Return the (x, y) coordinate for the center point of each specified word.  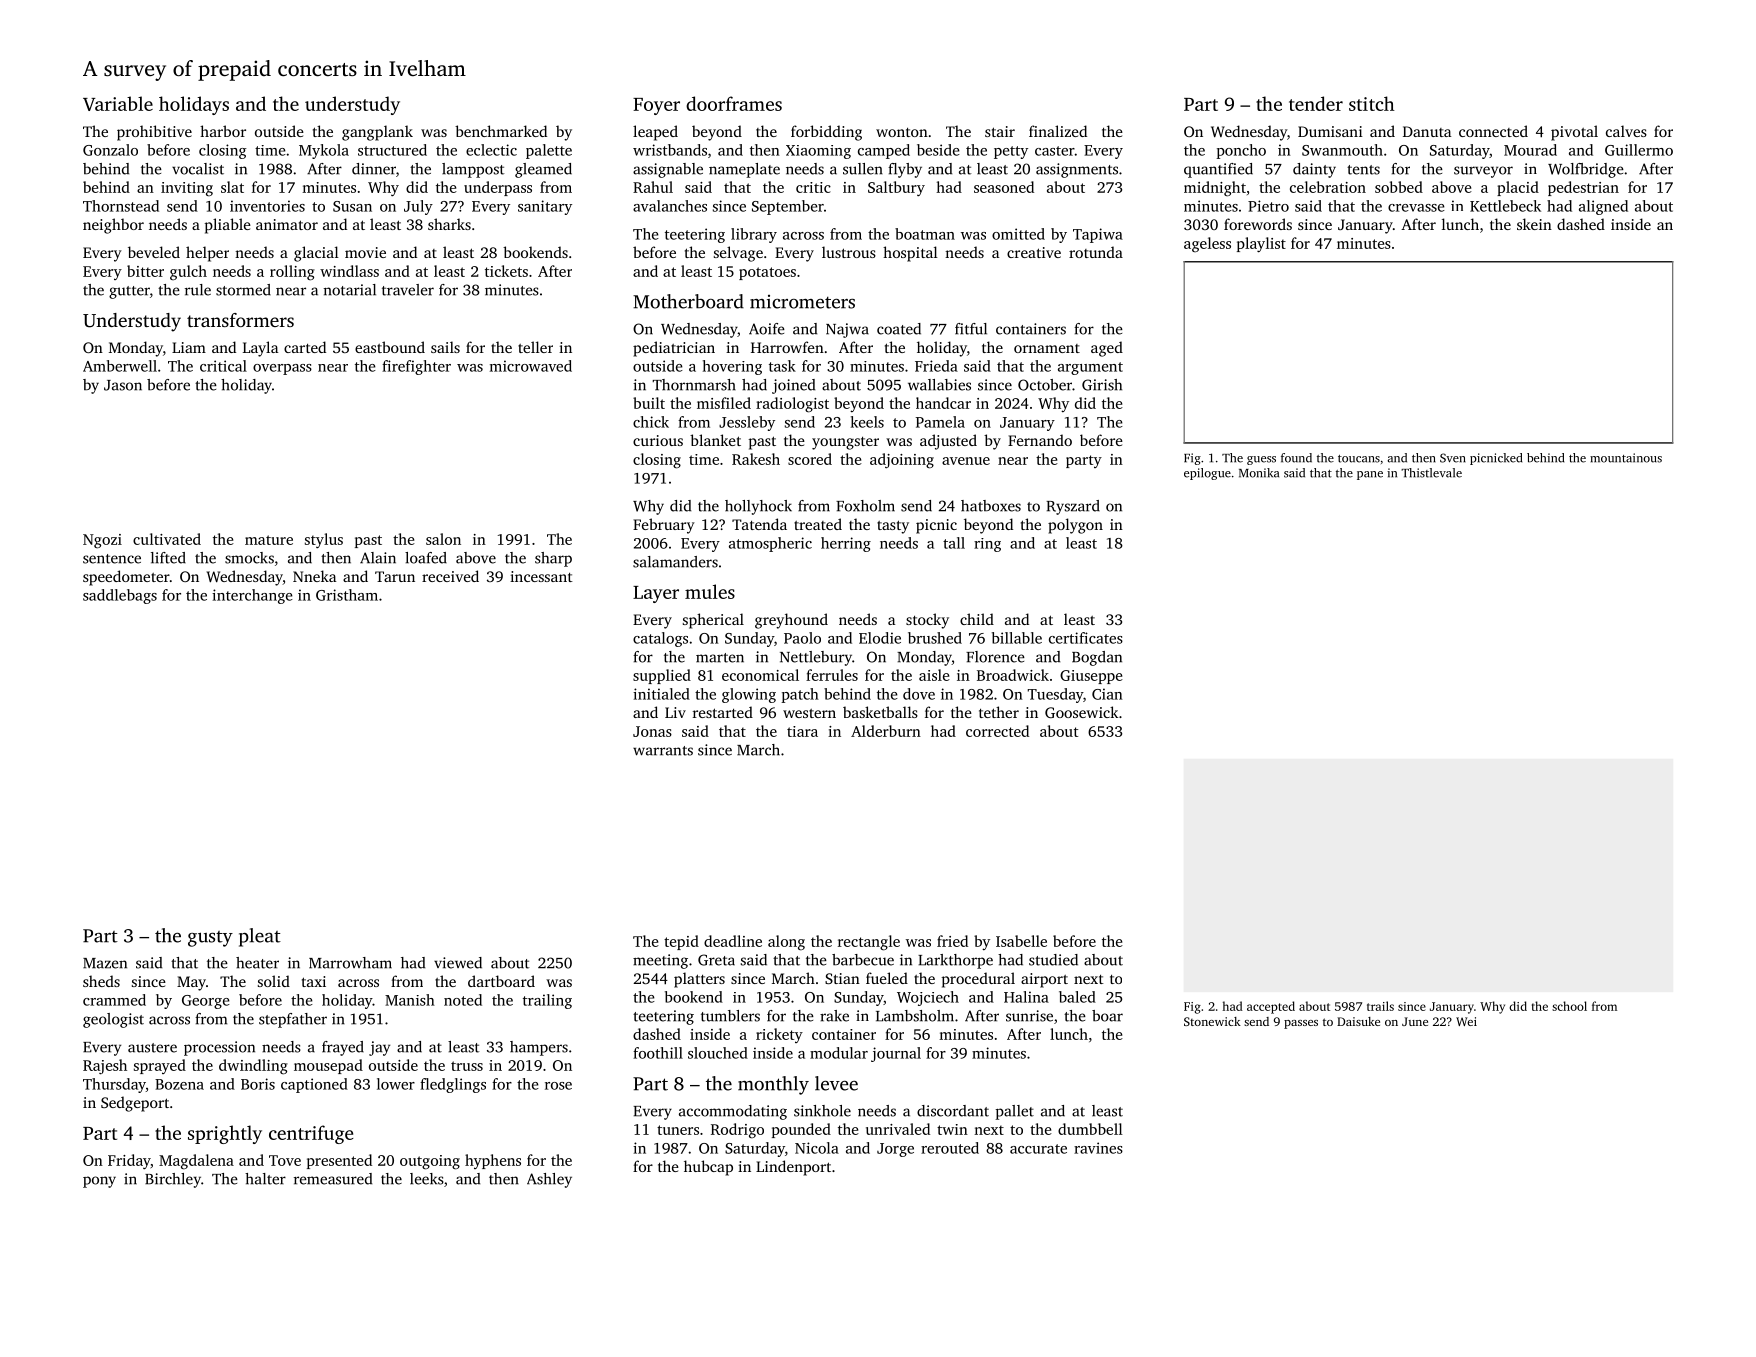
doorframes (734, 103)
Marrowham (350, 963)
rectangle (869, 943)
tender (1316, 103)
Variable (118, 103)
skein (1534, 224)
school (1569, 1006)
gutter (129, 292)
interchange (252, 596)
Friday (129, 1161)
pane (1370, 475)
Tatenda (759, 524)
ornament (1047, 348)
